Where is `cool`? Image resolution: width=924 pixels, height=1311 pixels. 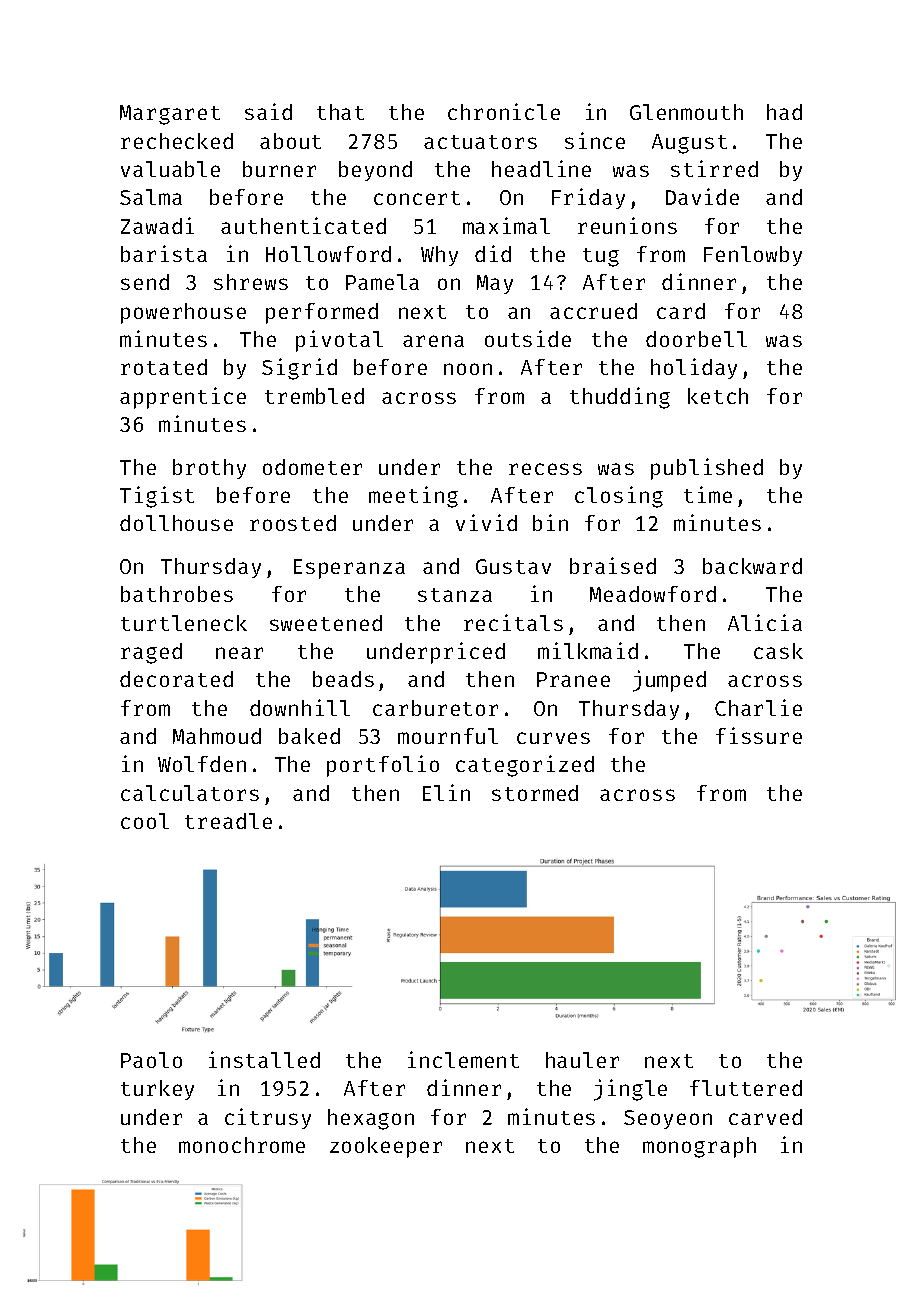 cool is located at coordinates (145, 821).
